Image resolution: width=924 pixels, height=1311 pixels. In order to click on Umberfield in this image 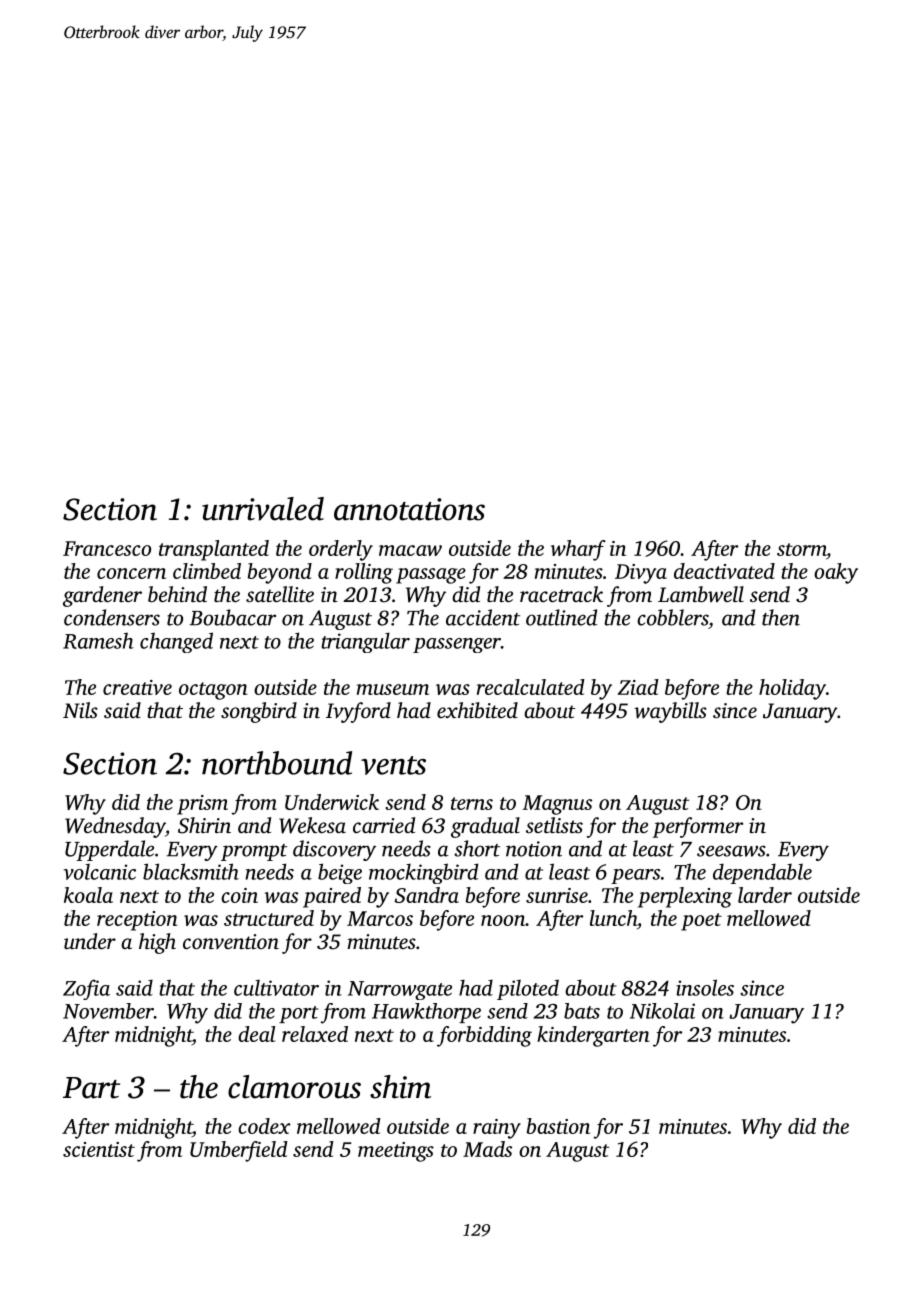, I will do `click(239, 1151)`.
